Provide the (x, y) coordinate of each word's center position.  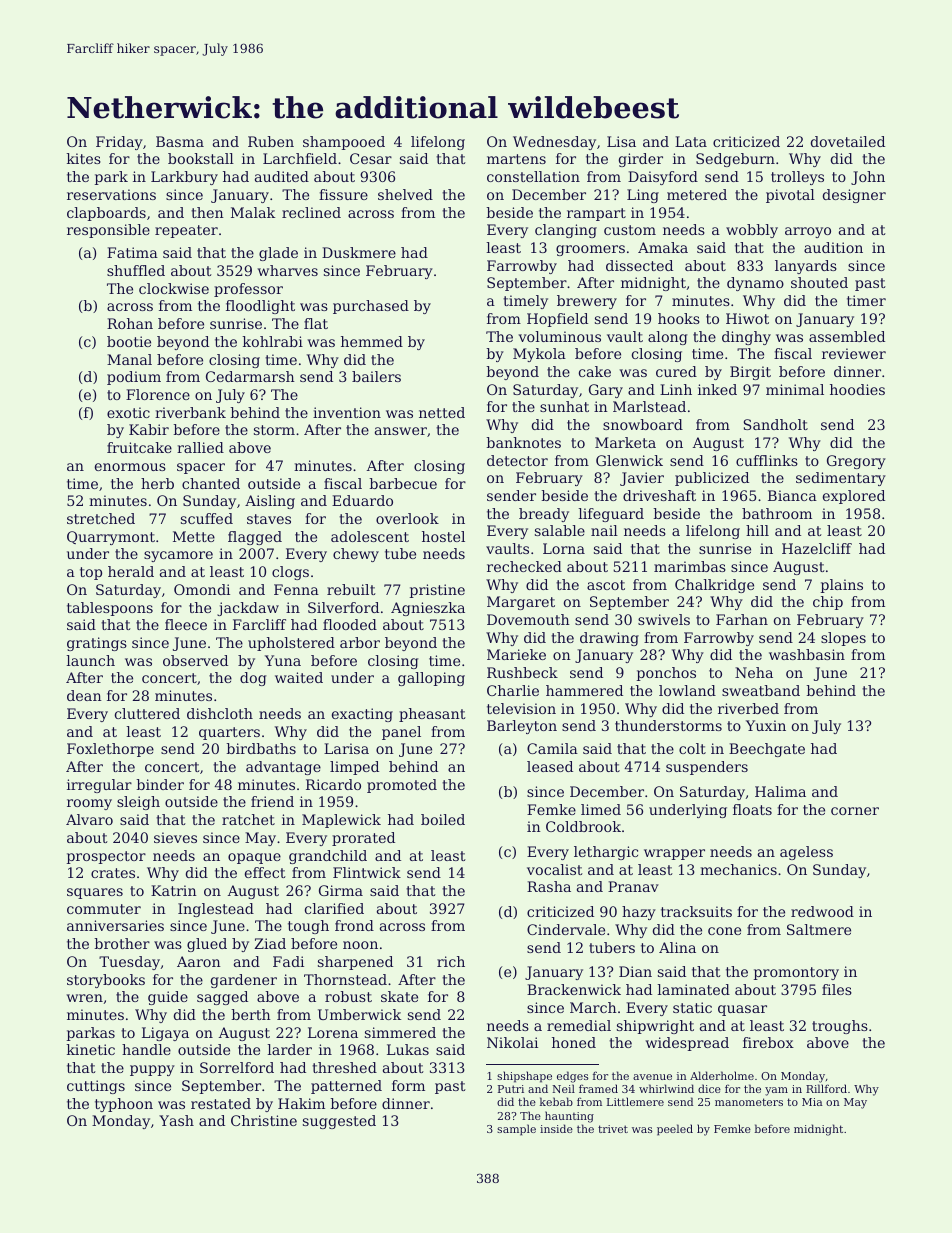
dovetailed (848, 141)
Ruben (271, 141)
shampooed (344, 143)
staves (269, 519)
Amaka (663, 247)
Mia (812, 1102)
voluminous (559, 336)
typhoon (124, 1105)
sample (516, 1130)
